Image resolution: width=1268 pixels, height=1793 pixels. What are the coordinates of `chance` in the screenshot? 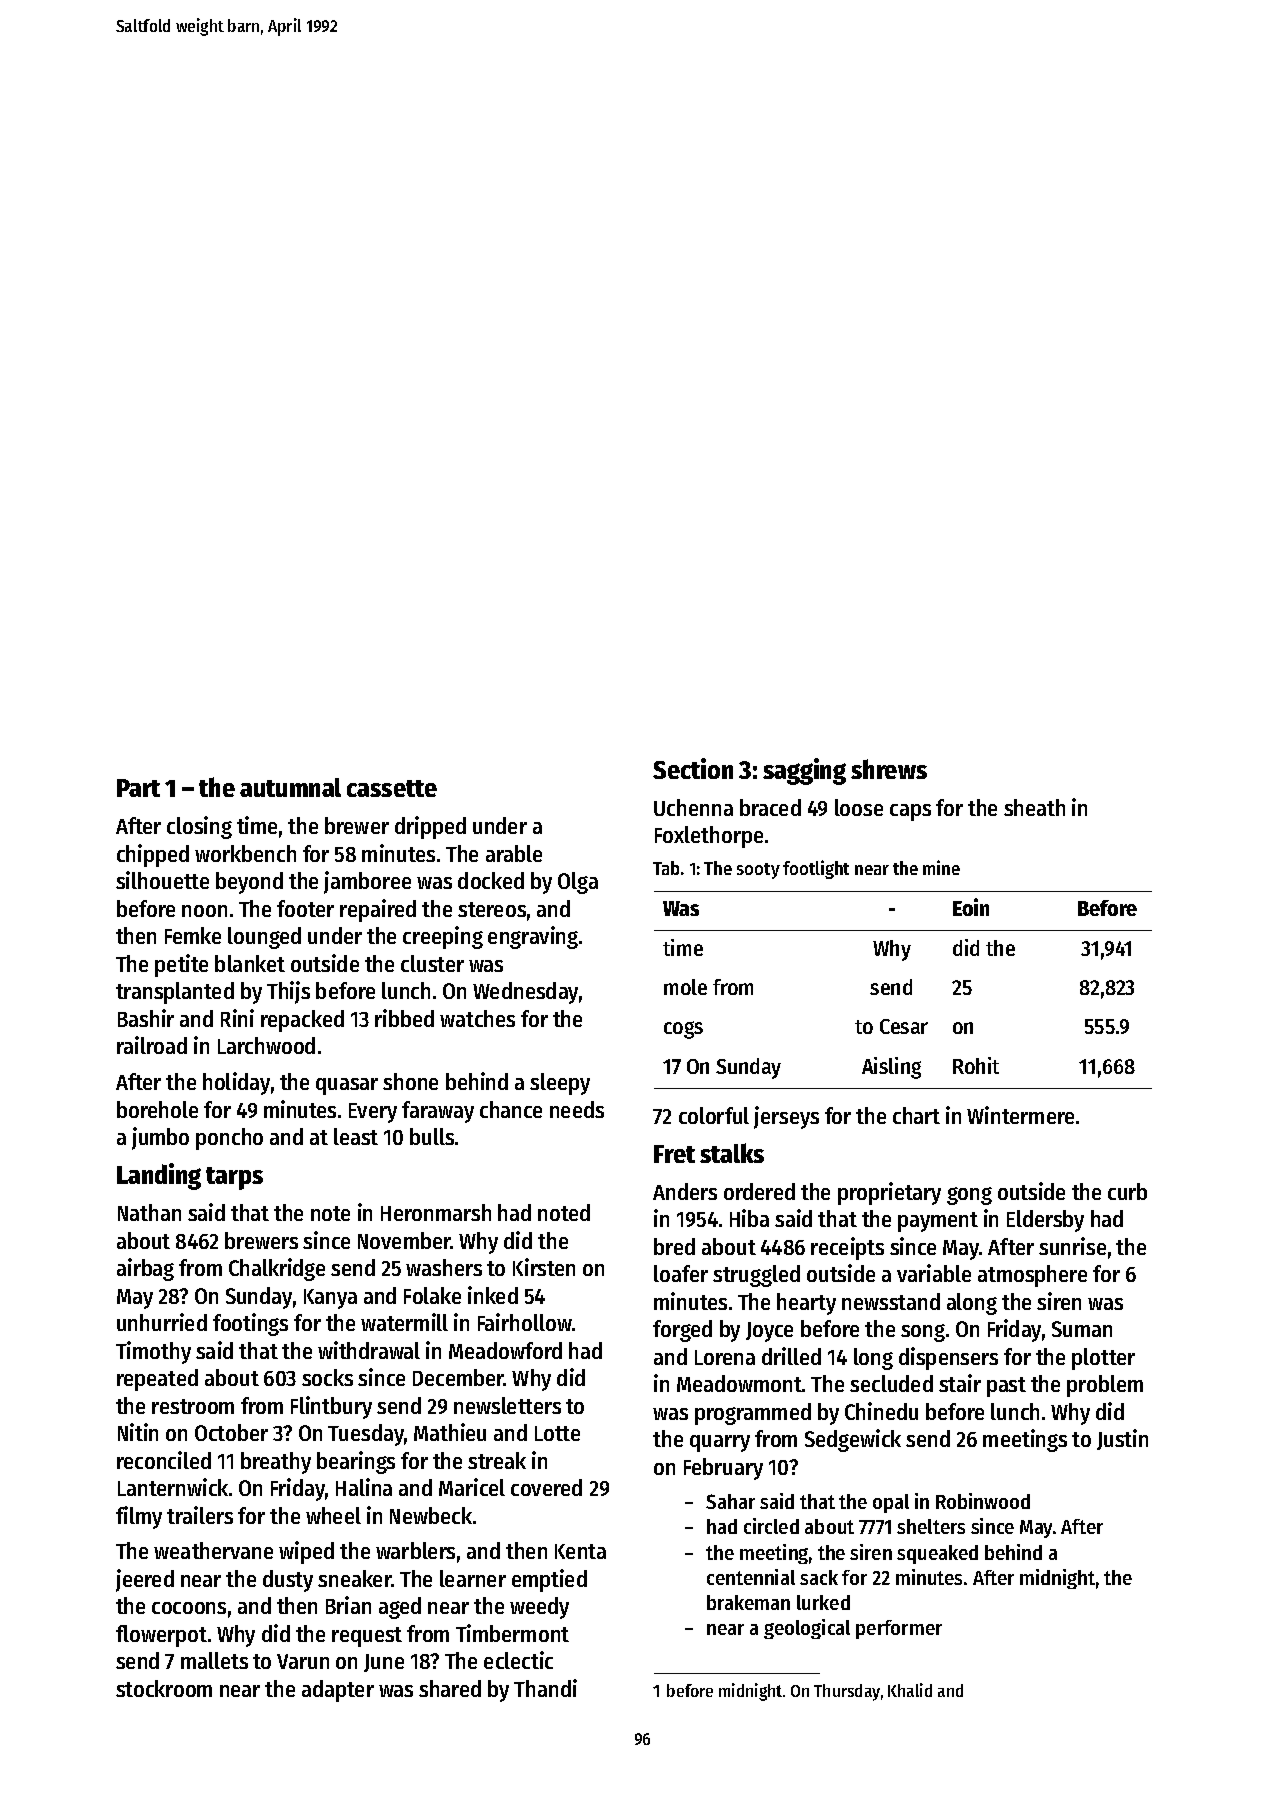 It's located at (511, 1109).
